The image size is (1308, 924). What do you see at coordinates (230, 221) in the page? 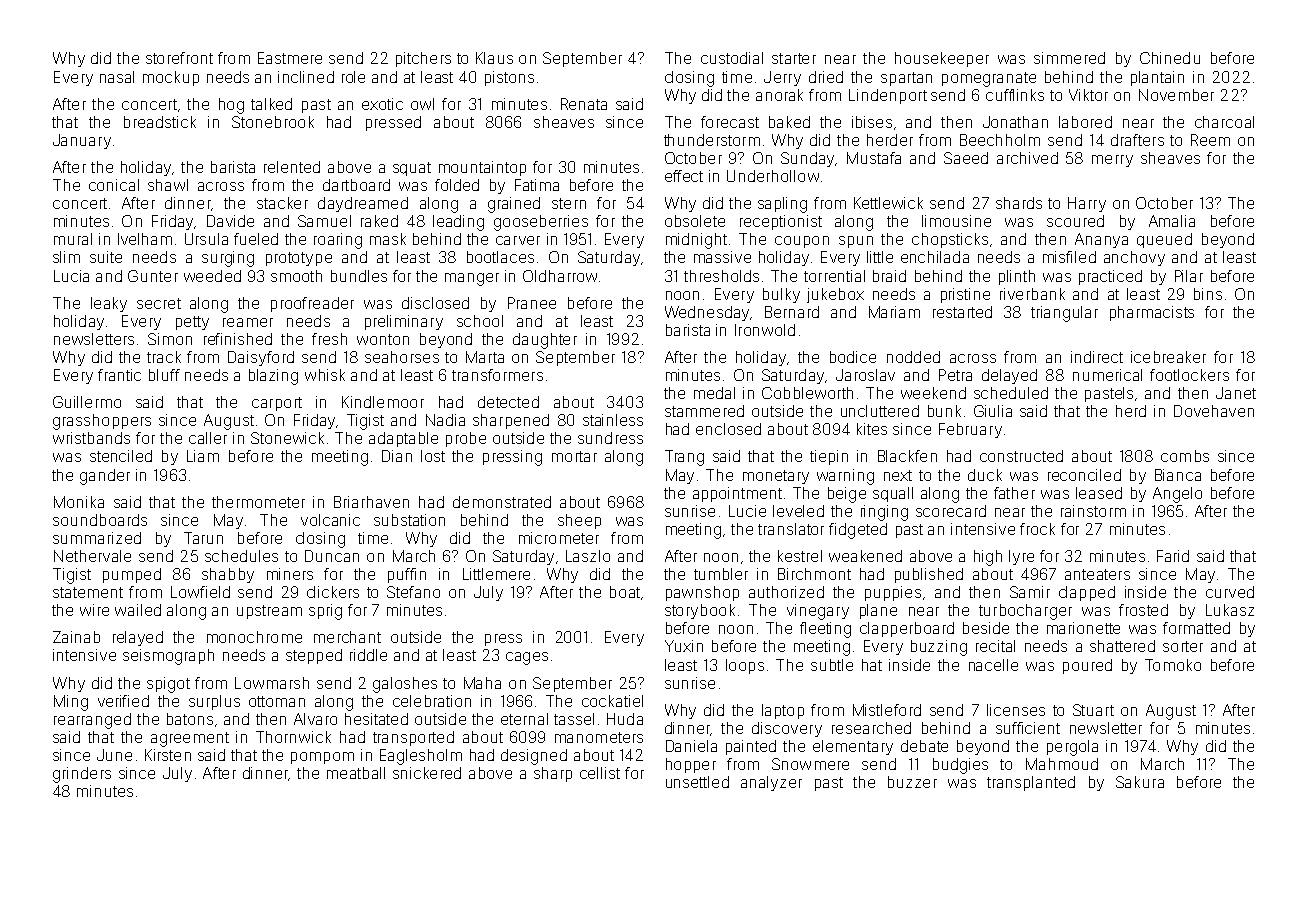
I see `Davide` at bounding box center [230, 221].
